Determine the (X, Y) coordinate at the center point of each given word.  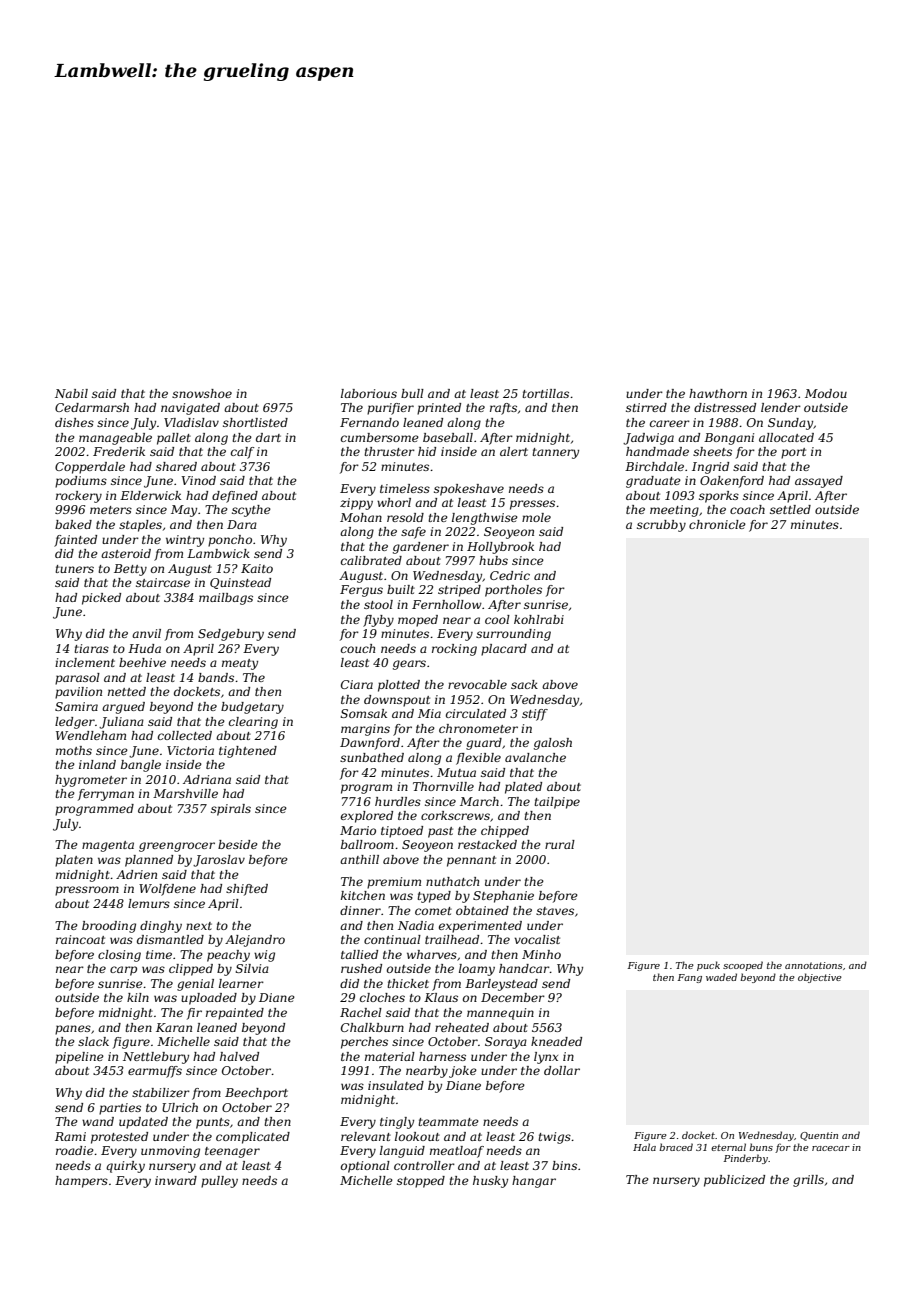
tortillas (545, 393)
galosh (553, 744)
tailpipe (557, 803)
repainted (235, 1014)
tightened (248, 752)
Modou (826, 393)
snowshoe (202, 393)
